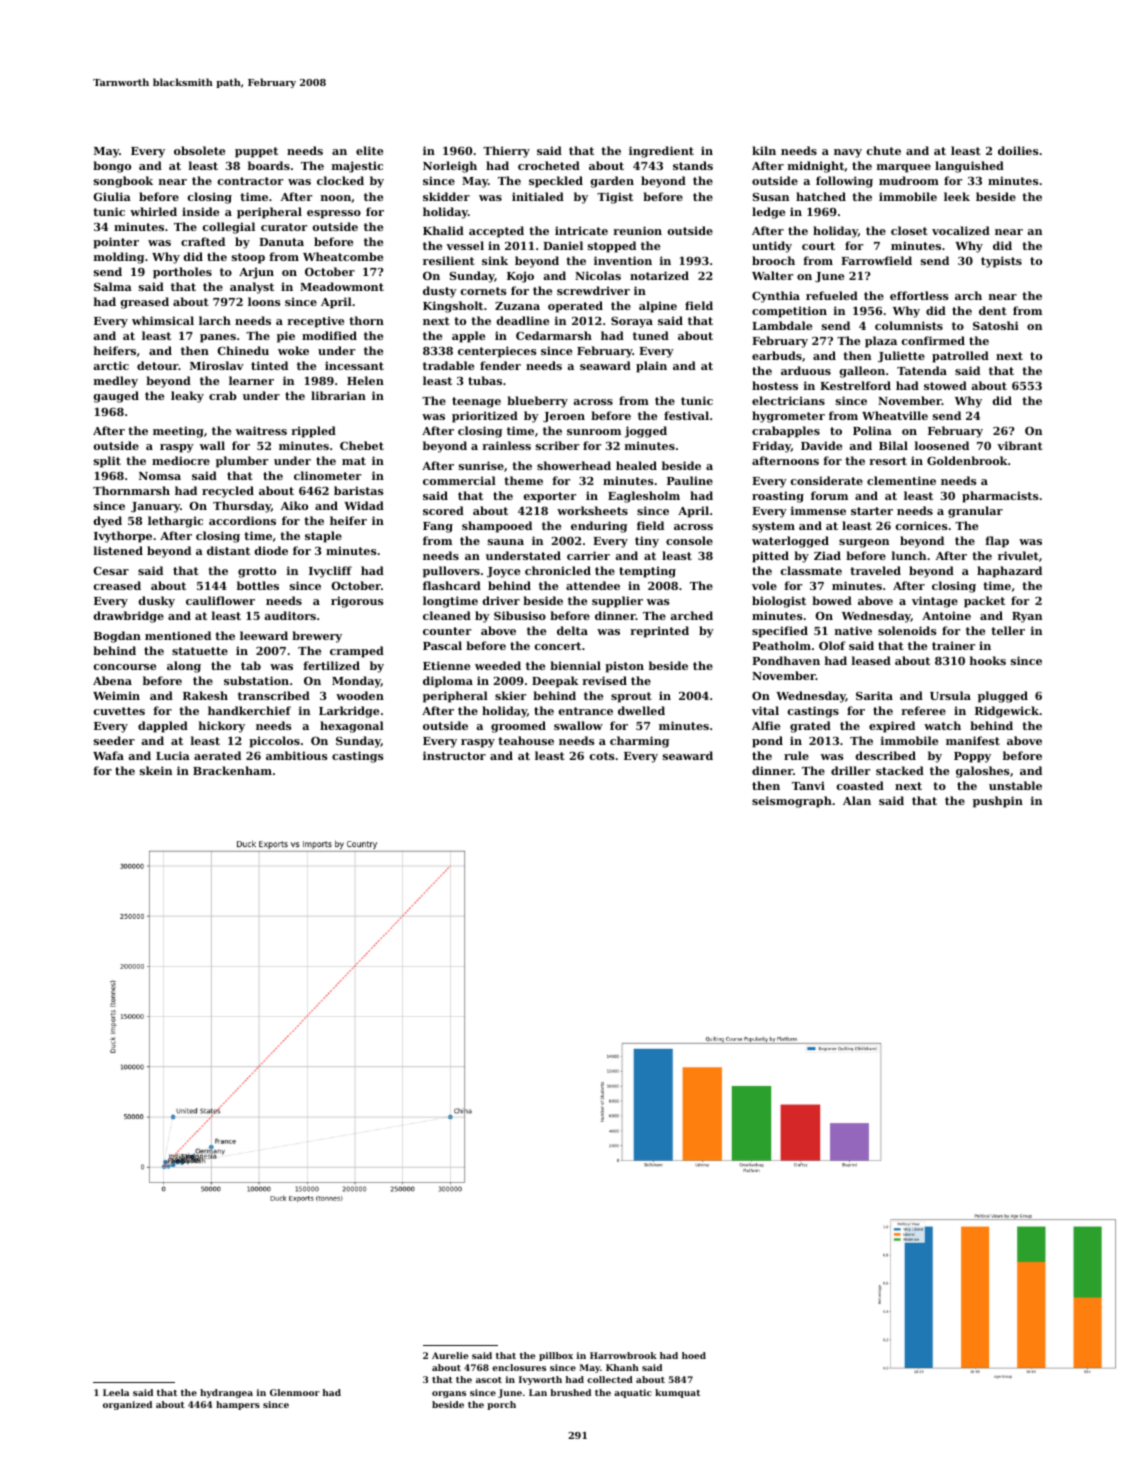  What do you see at coordinates (232, 770) in the page?
I see `Brackenham` at bounding box center [232, 770].
